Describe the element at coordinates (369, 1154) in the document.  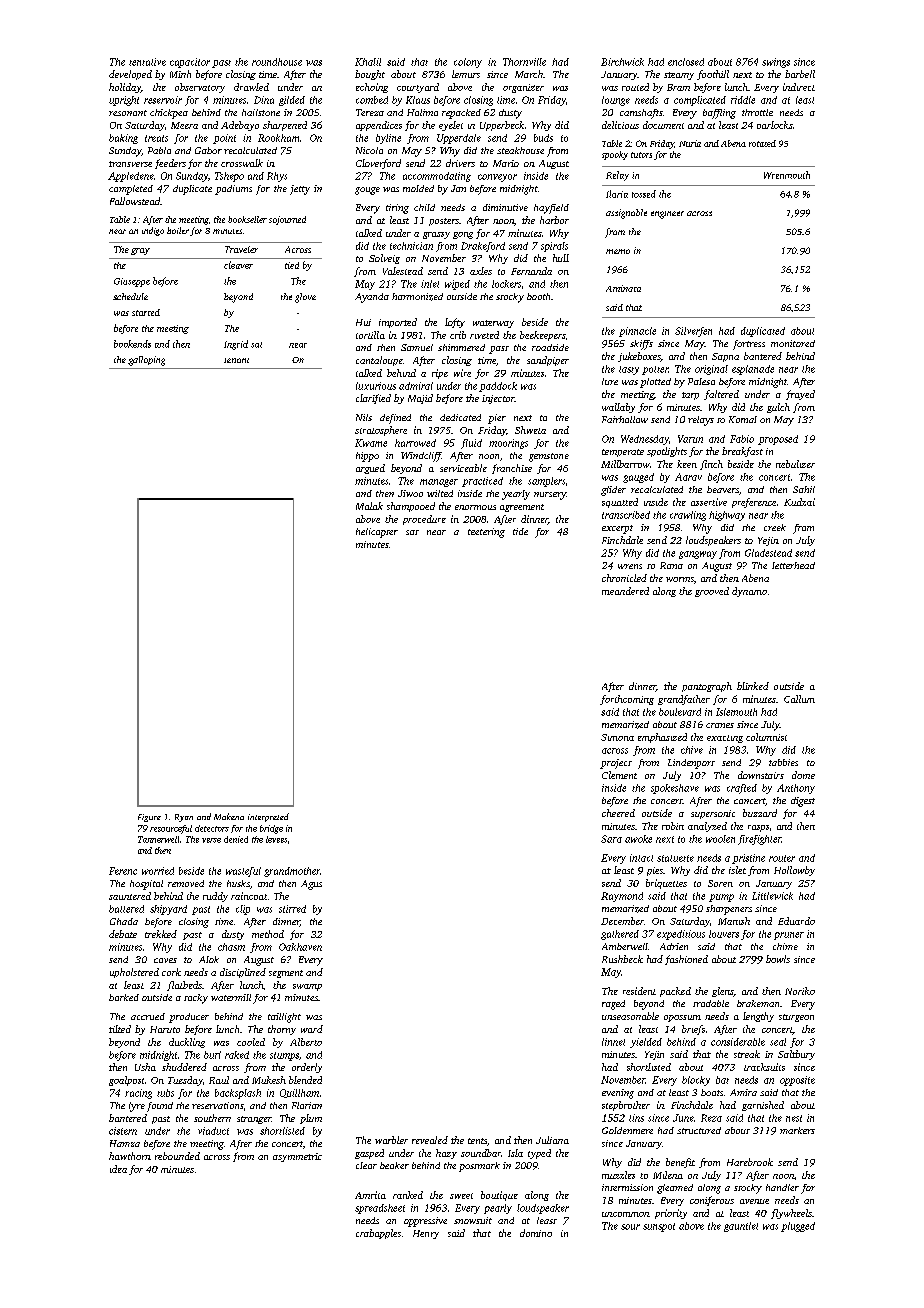
I see `gasped` at that location.
